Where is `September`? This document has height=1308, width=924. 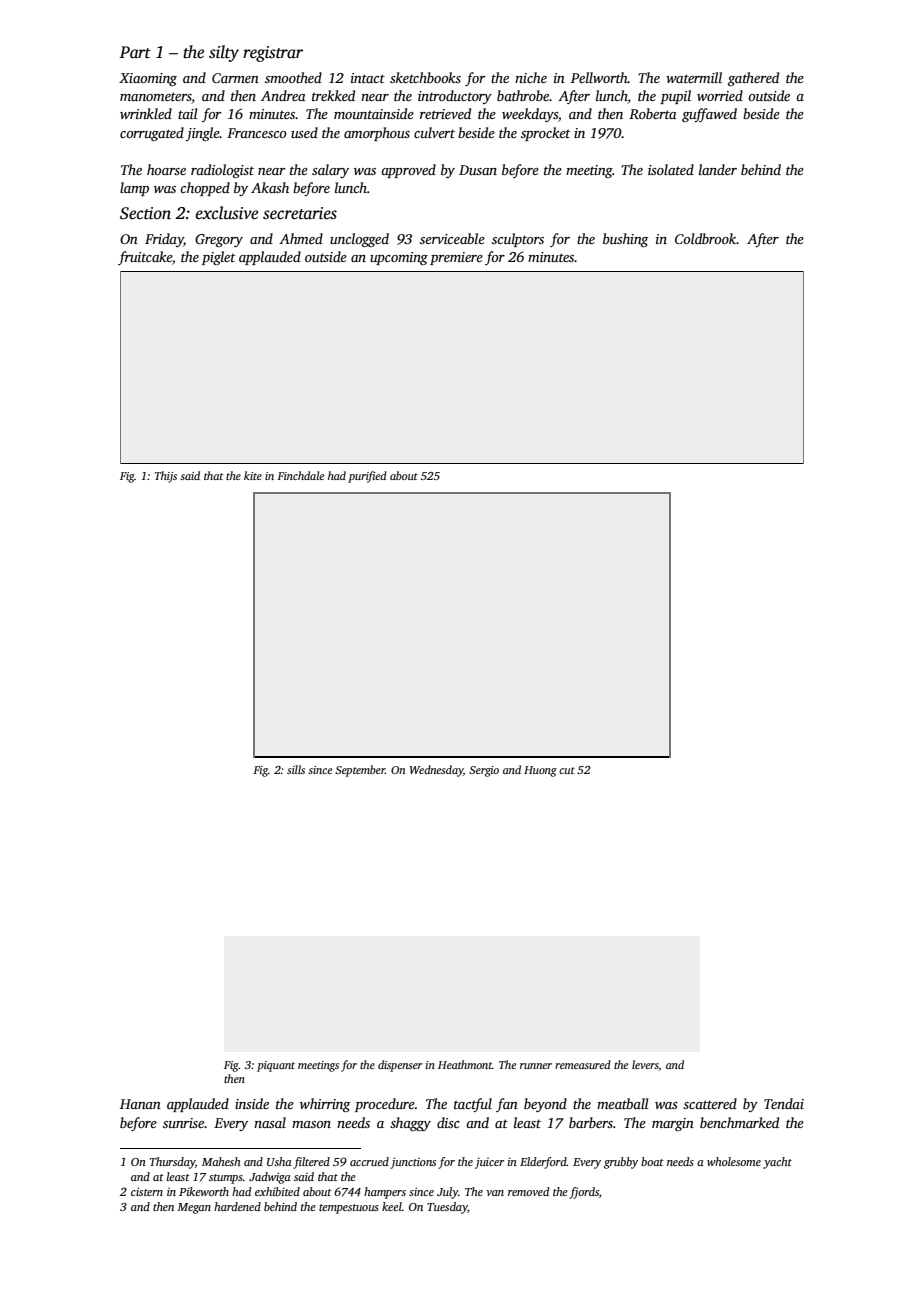
September is located at coordinates (360, 771).
